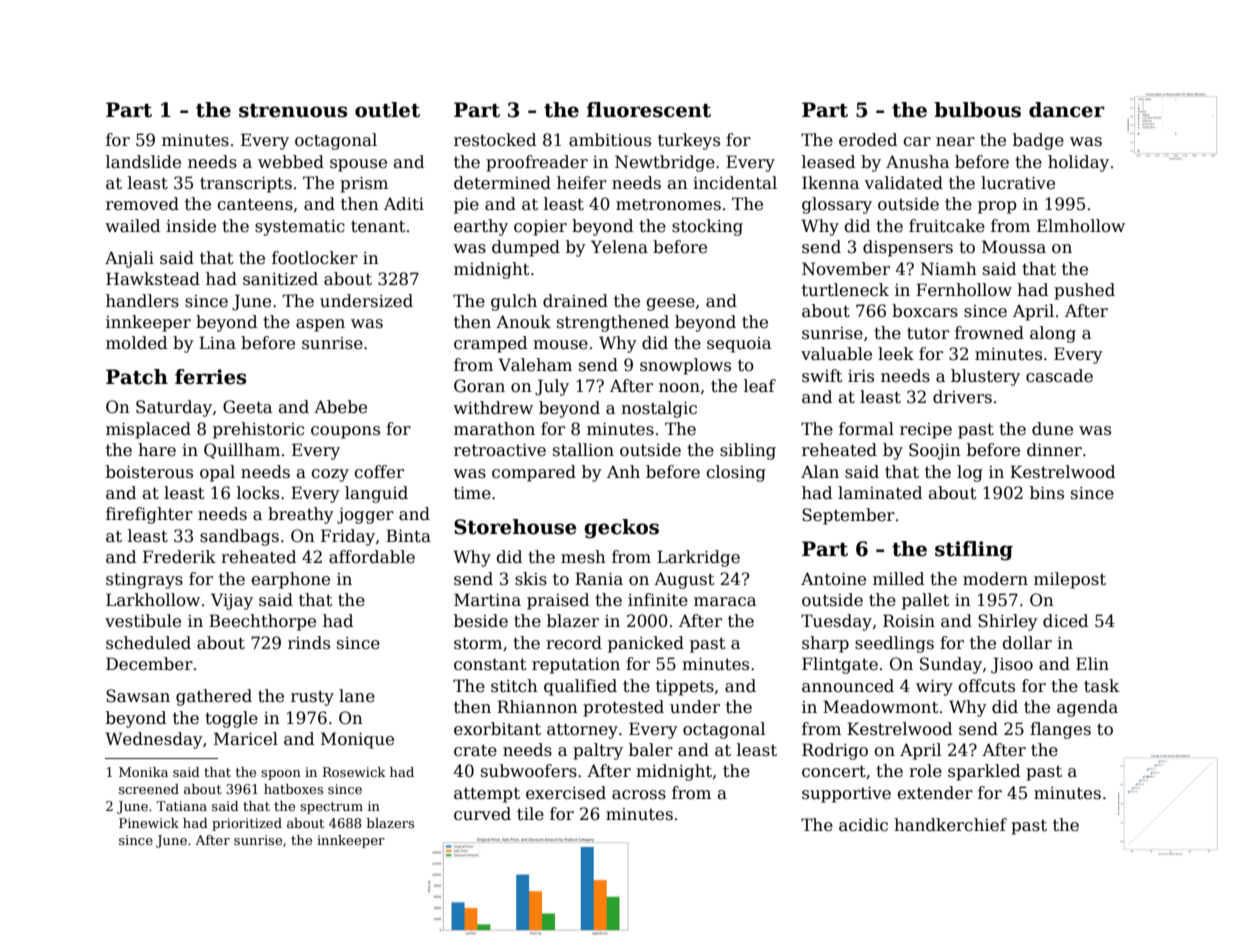 This screenshot has height=952, width=1233. Describe the element at coordinates (748, 451) in the screenshot. I see `sibling` at that location.
